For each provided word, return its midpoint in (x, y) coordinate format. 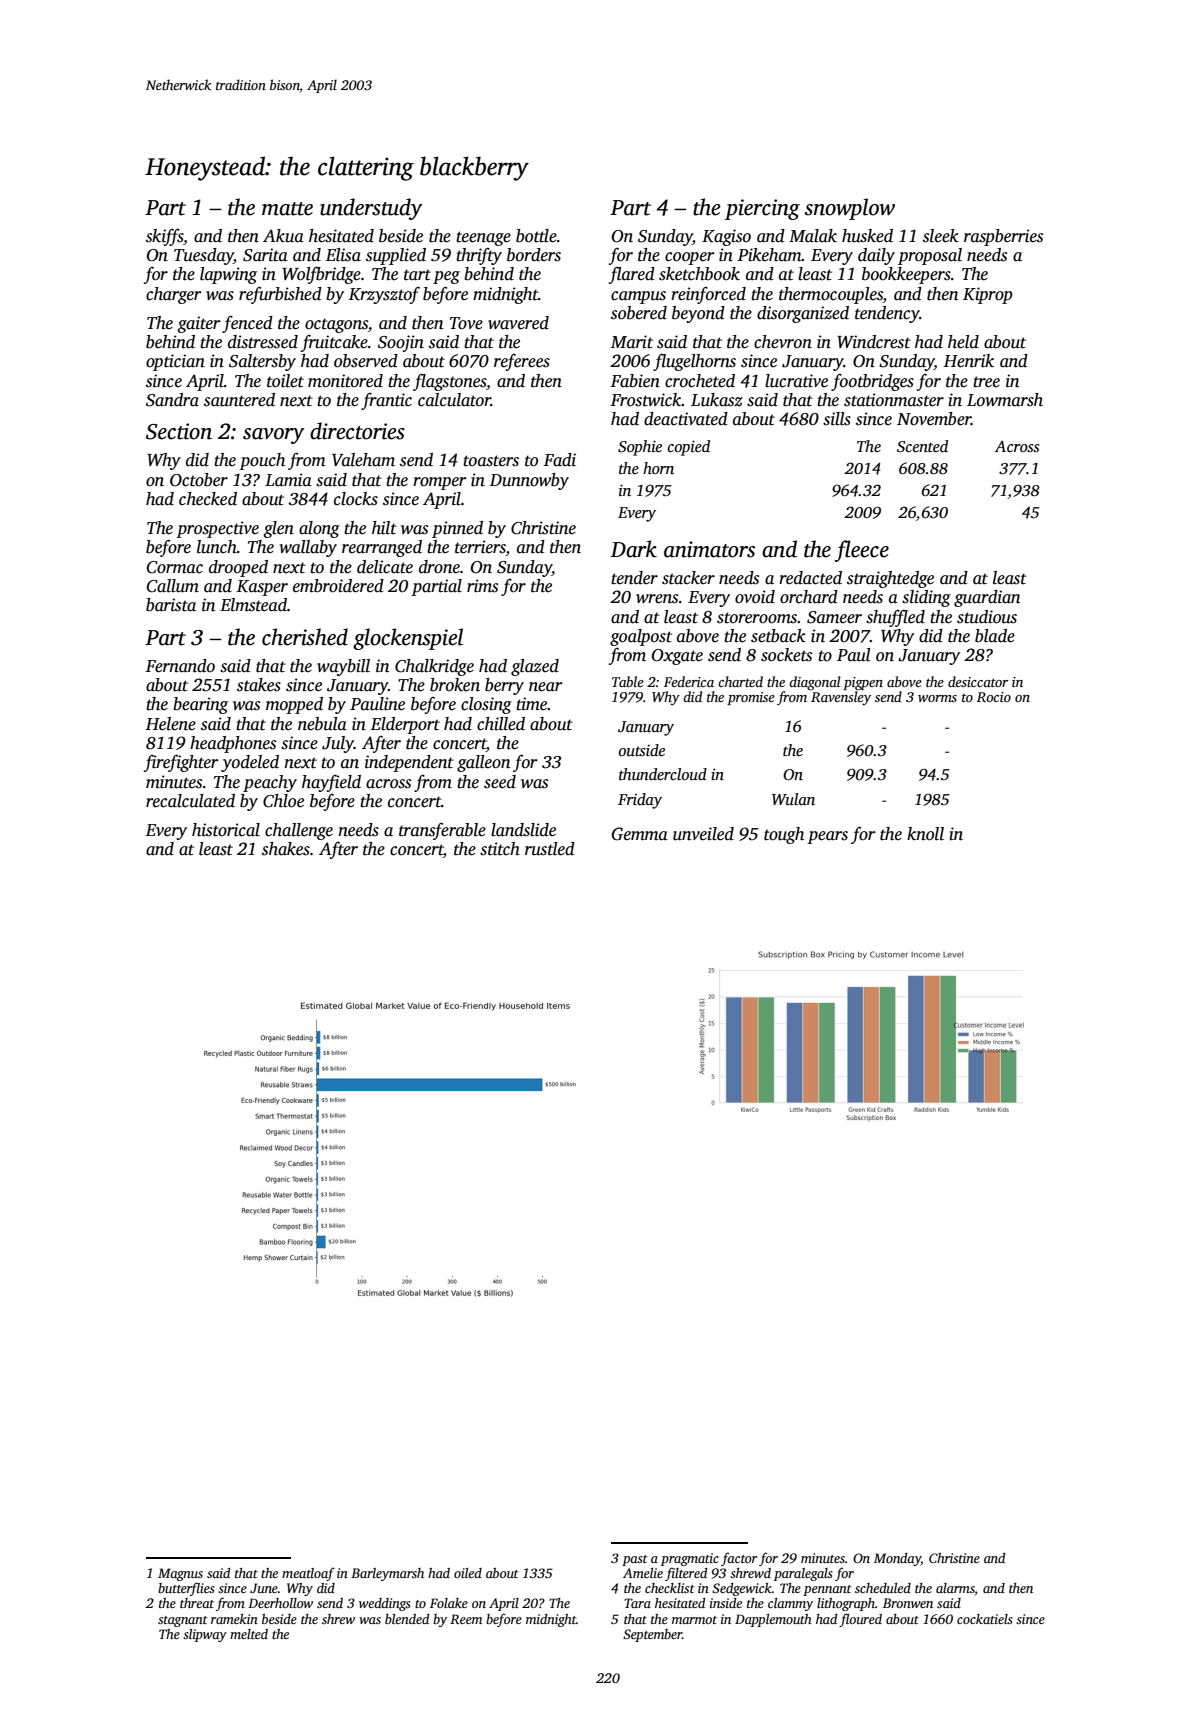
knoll (925, 834)
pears (827, 837)
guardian (987, 598)
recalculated (190, 801)
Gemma (640, 834)
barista (171, 605)
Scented (922, 446)
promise (751, 698)
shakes (286, 849)
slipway (205, 1635)
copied (689, 448)
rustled (550, 849)
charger (174, 295)
